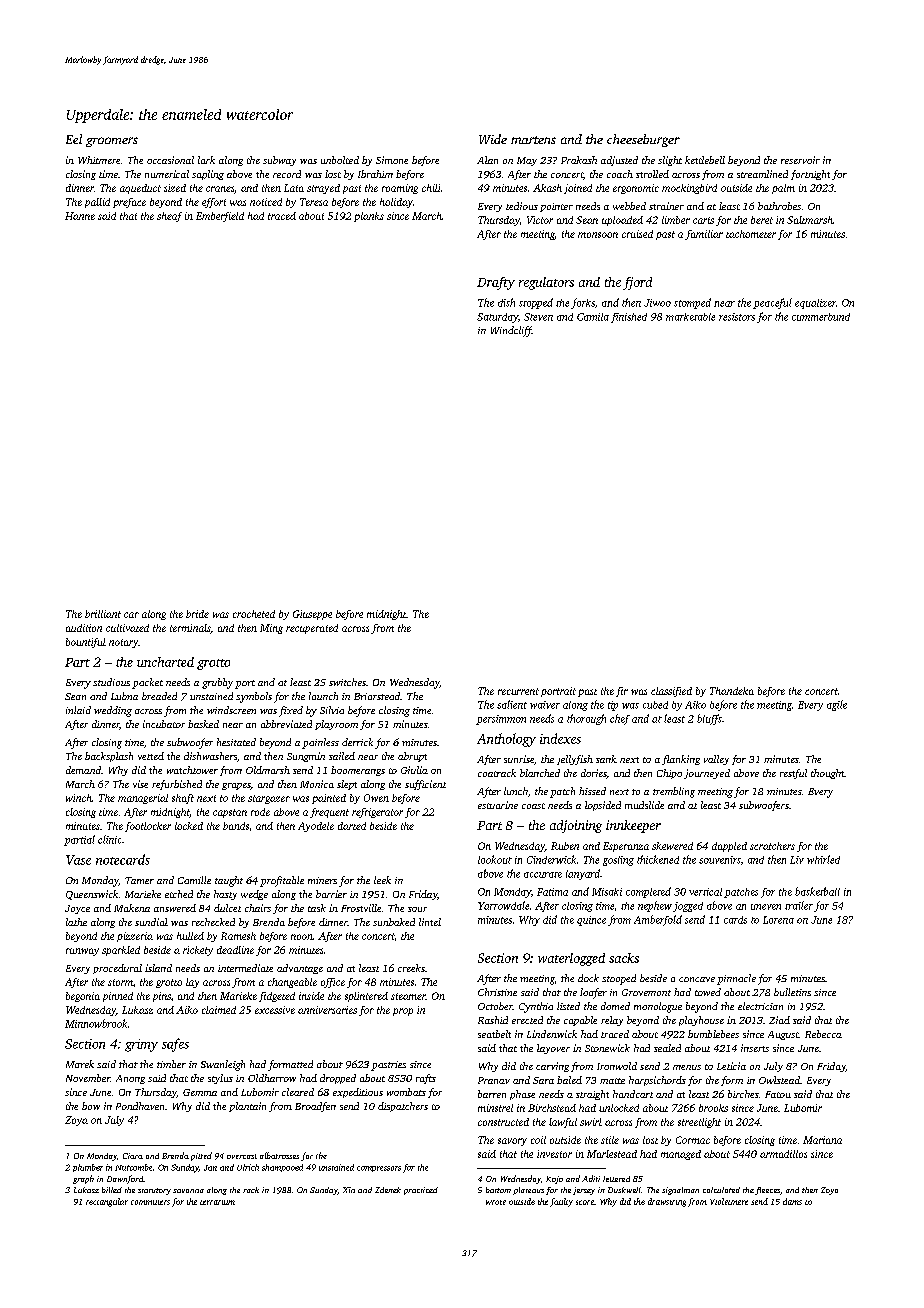 This screenshot has height=1308, width=924. What do you see at coordinates (792, 1201) in the screenshot?
I see `dams` at bounding box center [792, 1201].
